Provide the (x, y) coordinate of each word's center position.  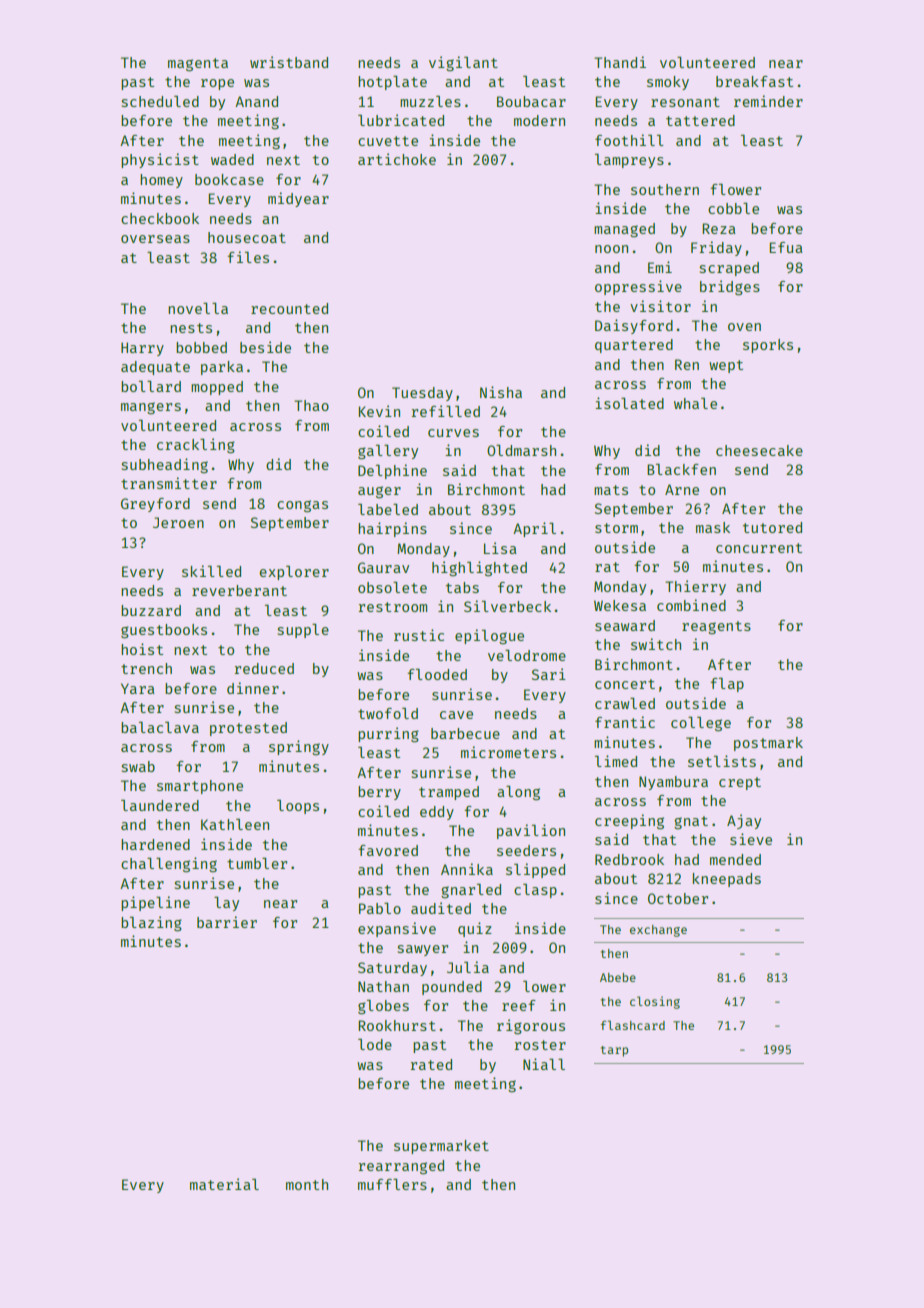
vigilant (463, 63)
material (224, 1184)
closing (655, 1002)
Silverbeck (507, 606)
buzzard (151, 610)
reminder (768, 101)
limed (616, 761)
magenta (198, 64)
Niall (544, 1064)
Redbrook (629, 859)
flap (727, 685)
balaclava (160, 727)
